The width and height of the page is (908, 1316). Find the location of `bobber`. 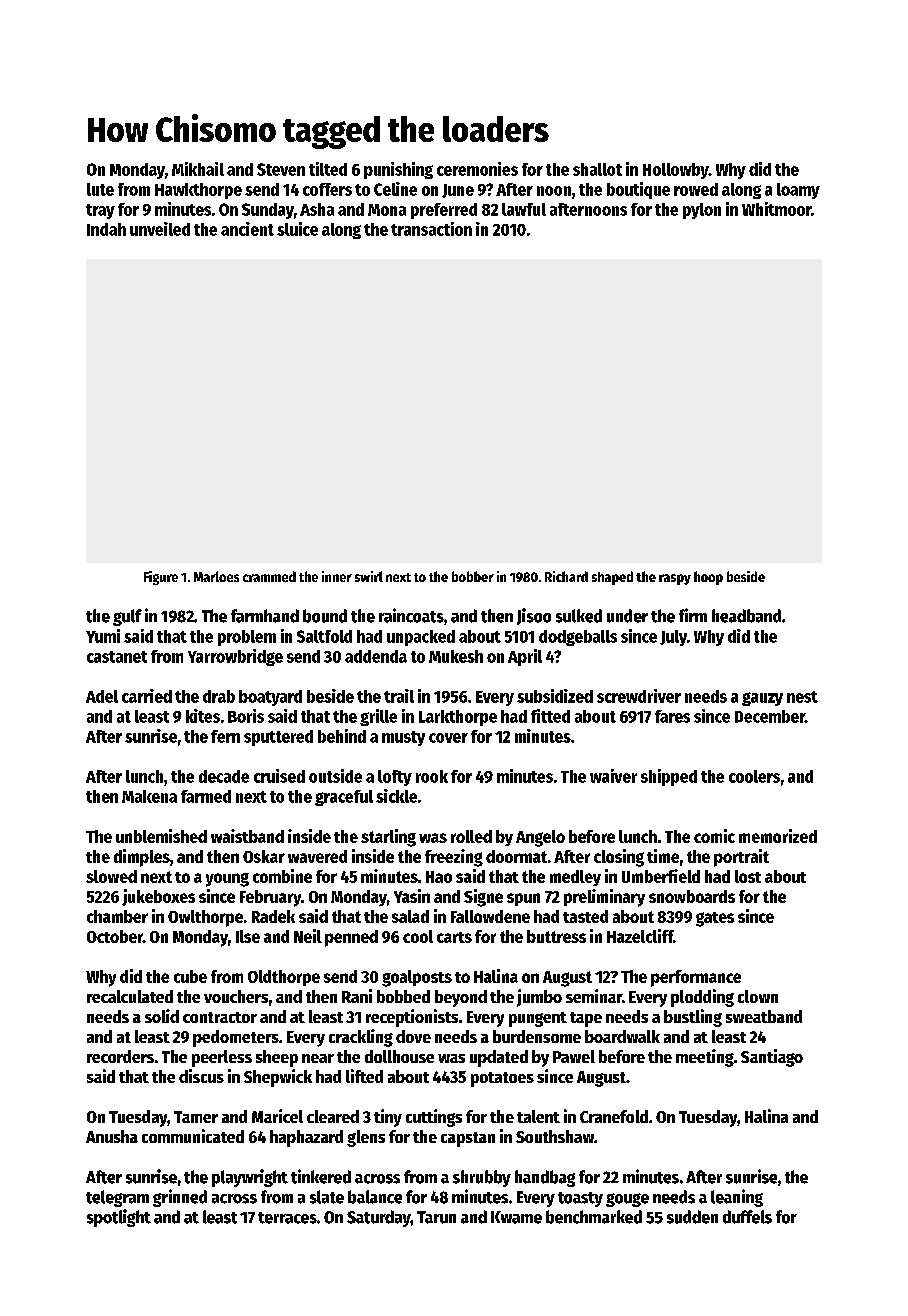

bobber is located at coordinates (473, 576).
